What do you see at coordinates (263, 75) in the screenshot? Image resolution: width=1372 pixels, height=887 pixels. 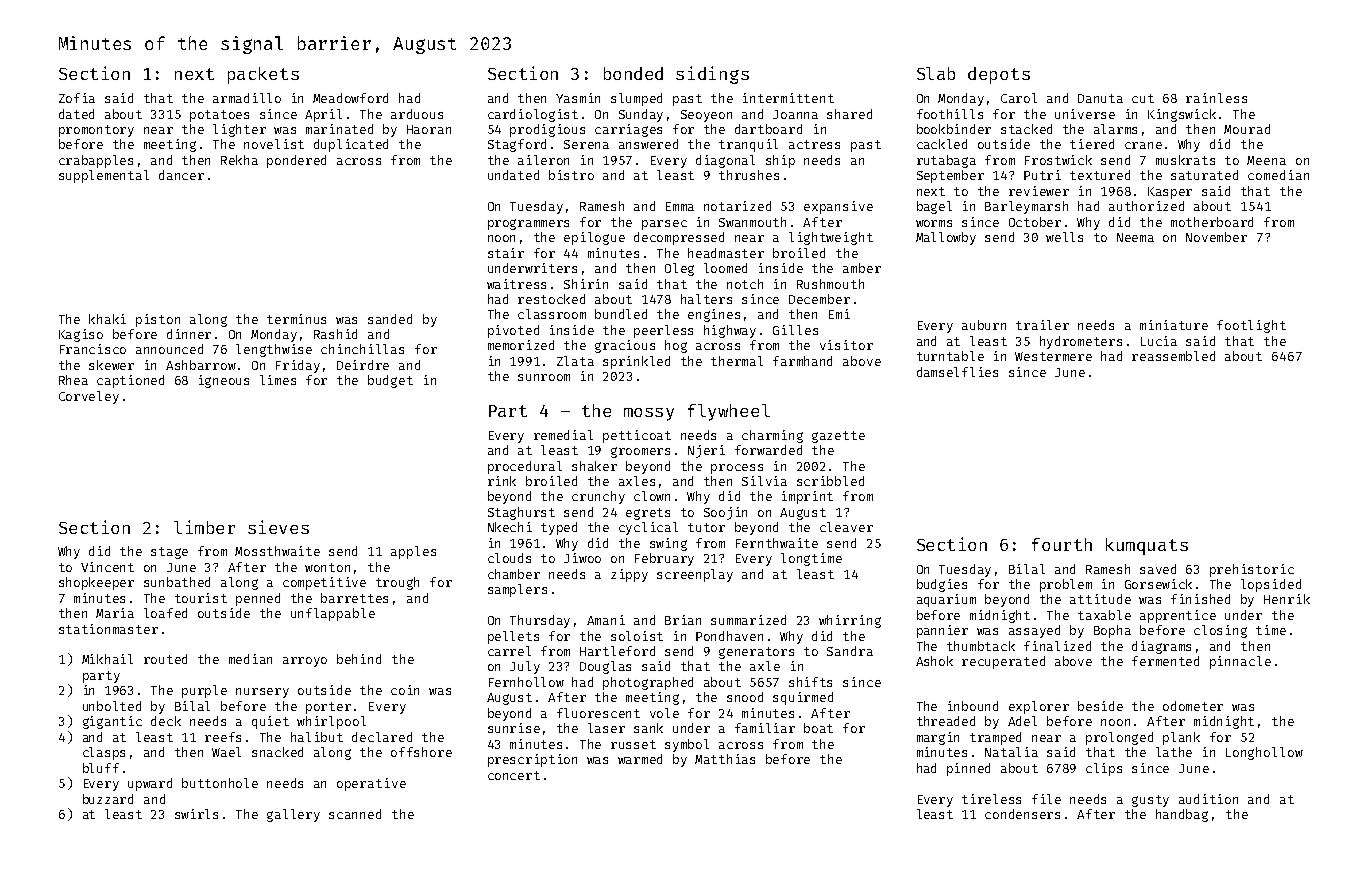 I see `packets` at bounding box center [263, 75].
